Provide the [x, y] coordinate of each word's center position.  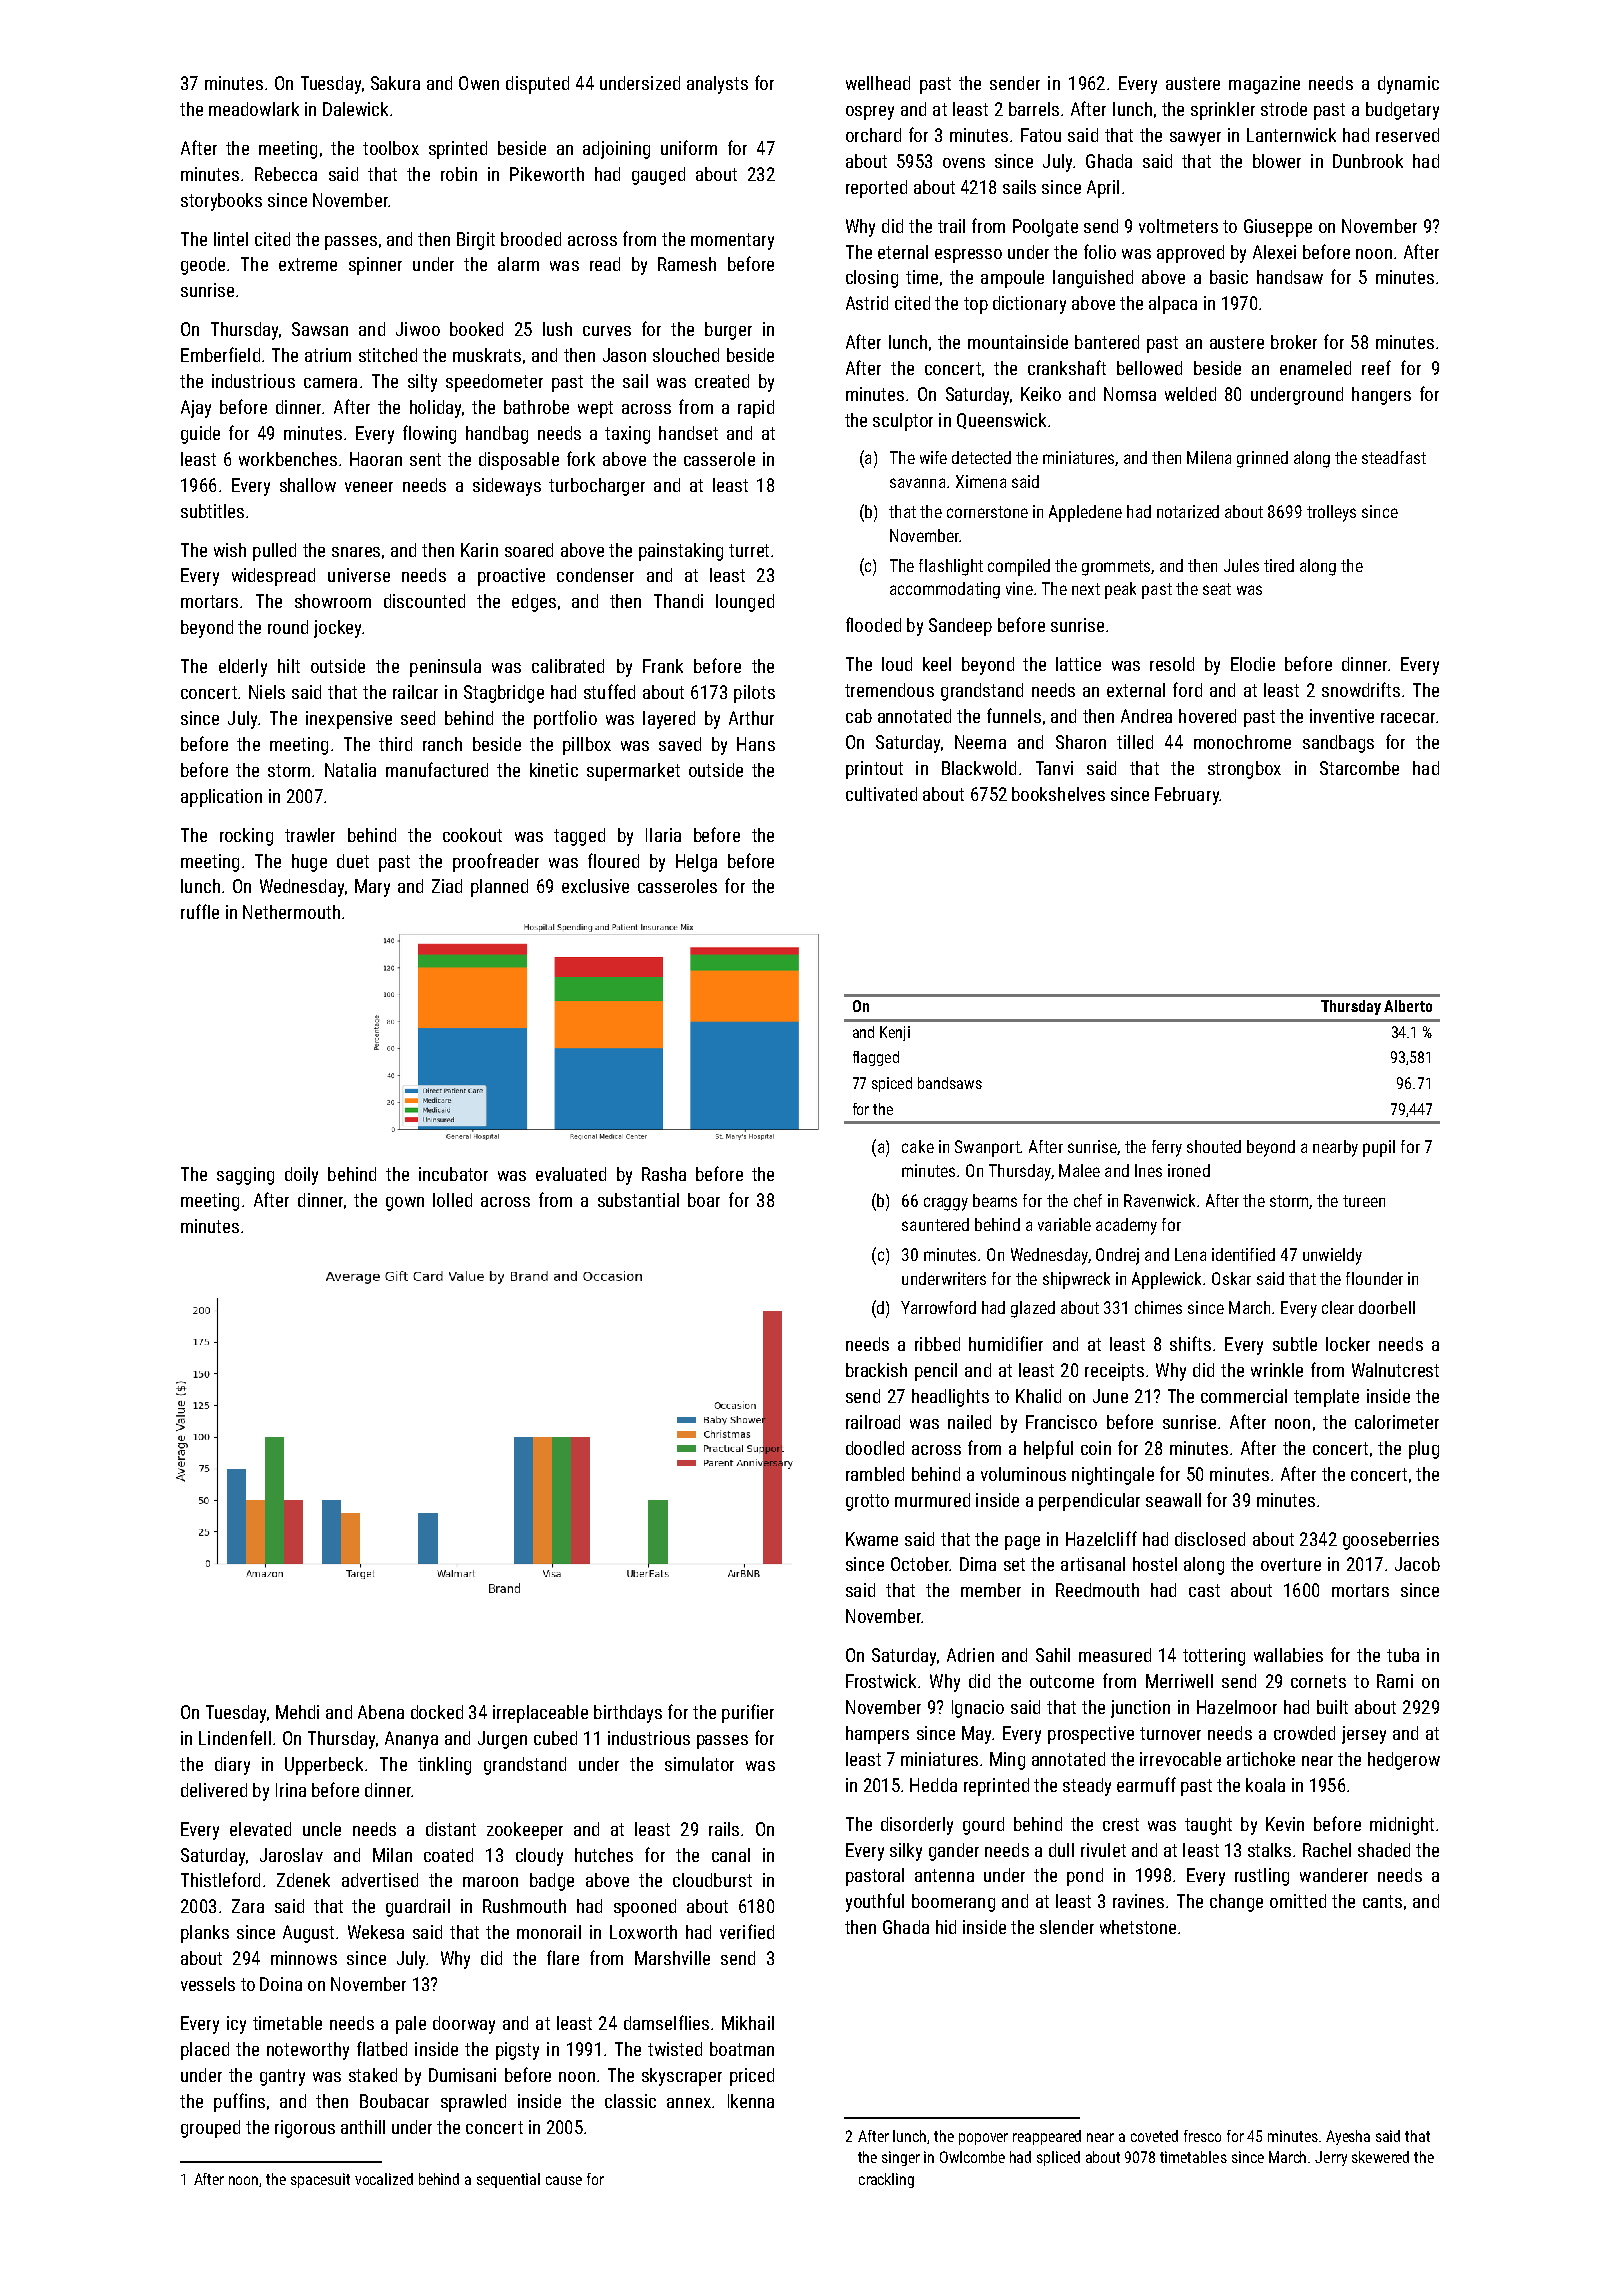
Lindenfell [235, 1737]
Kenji [895, 1033]
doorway [464, 2025]
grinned [1262, 459]
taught [1208, 1826]
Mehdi [297, 1712]
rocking [246, 837]
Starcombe [1359, 768]
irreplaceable [540, 1714]
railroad [873, 1422]
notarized [1188, 511]
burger [728, 331]
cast [1204, 1590]
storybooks [221, 202]
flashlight [951, 567]
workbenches [288, 459]
